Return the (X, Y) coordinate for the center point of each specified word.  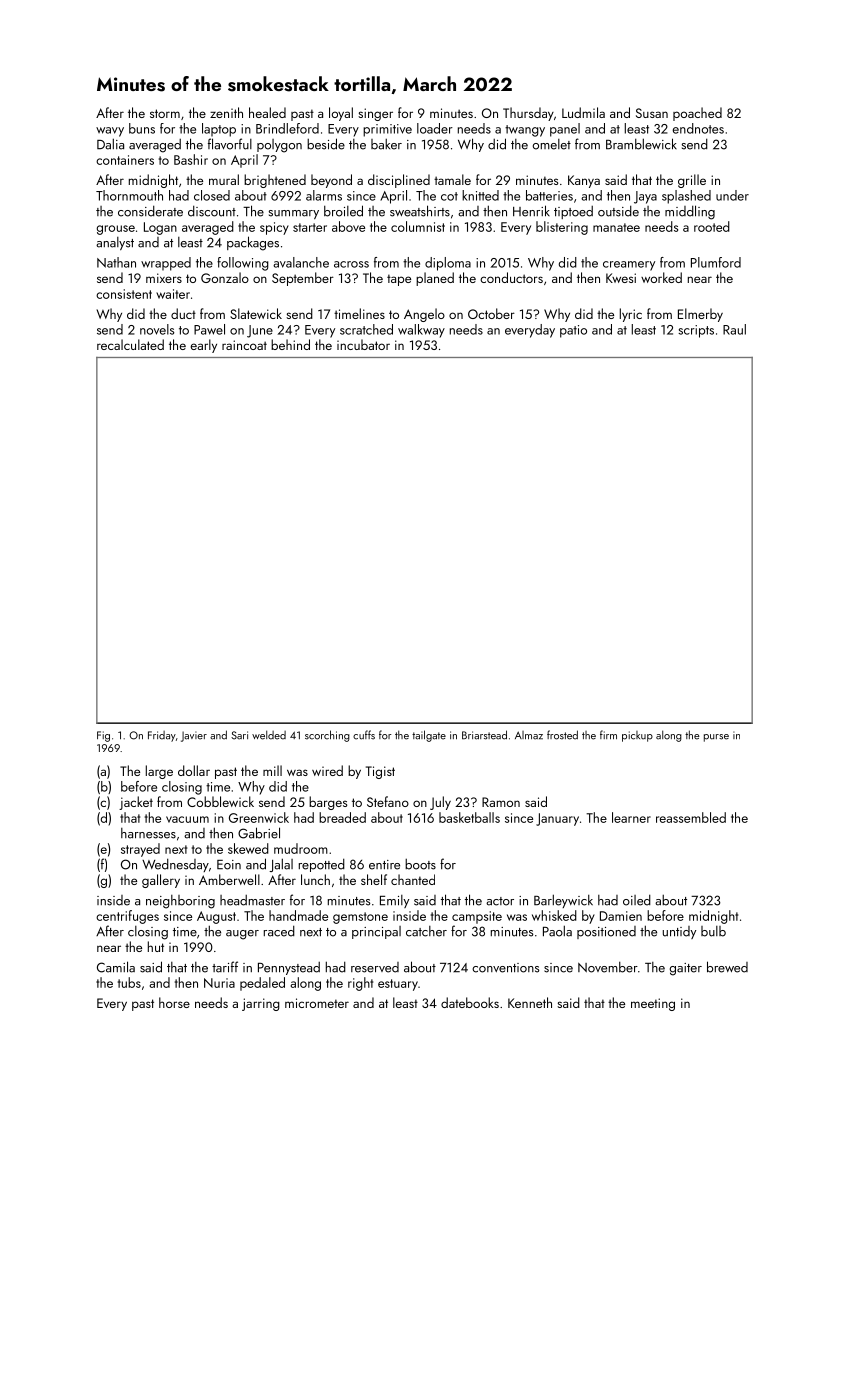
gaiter (686, 969)
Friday (162, 736)
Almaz (529, 735)
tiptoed (573, 212)
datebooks (470, 1002)
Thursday (528, 114)
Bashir (191, 159)
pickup (637, 736)
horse (174, 1002)
